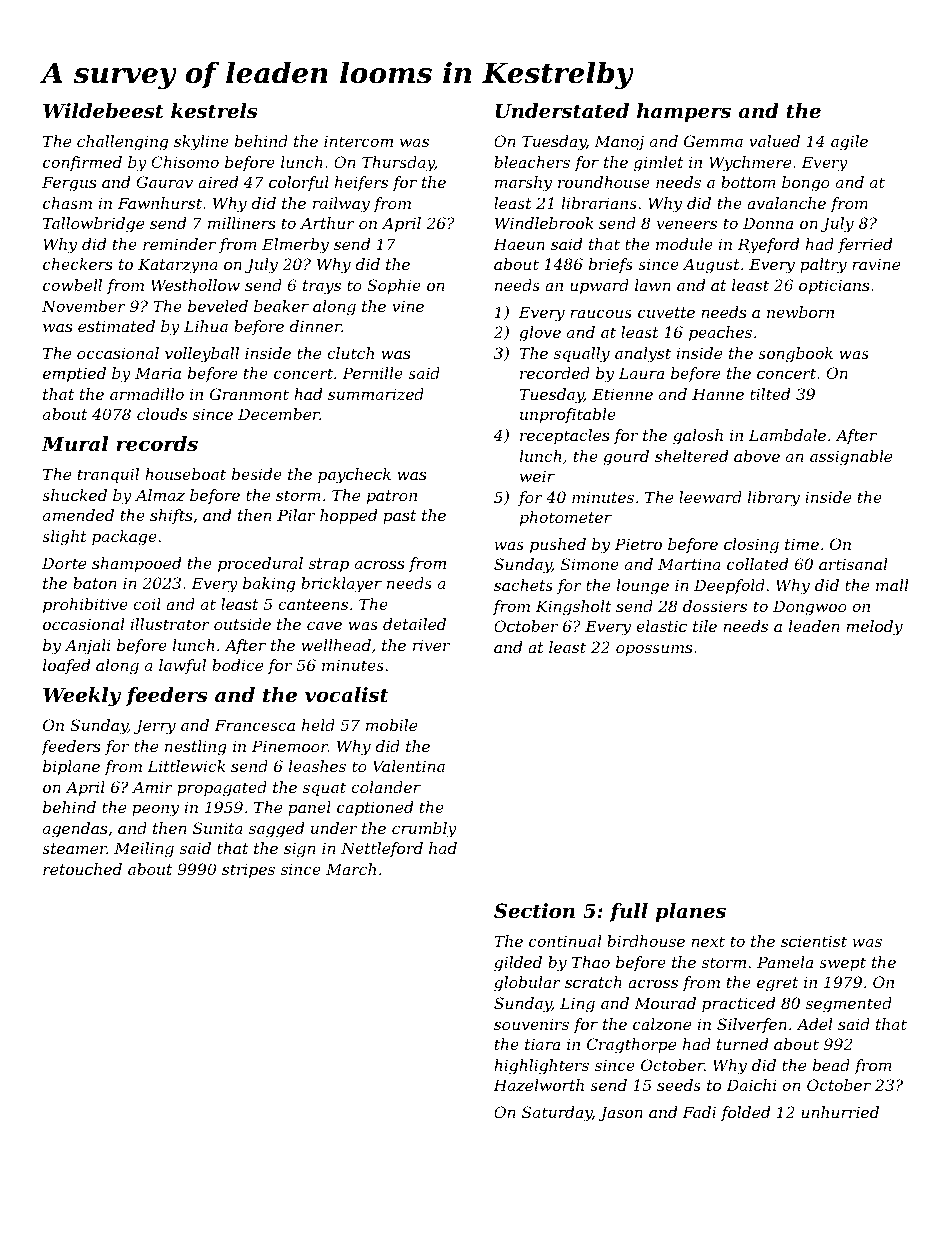  I want to click on past, so click(399, 517).
